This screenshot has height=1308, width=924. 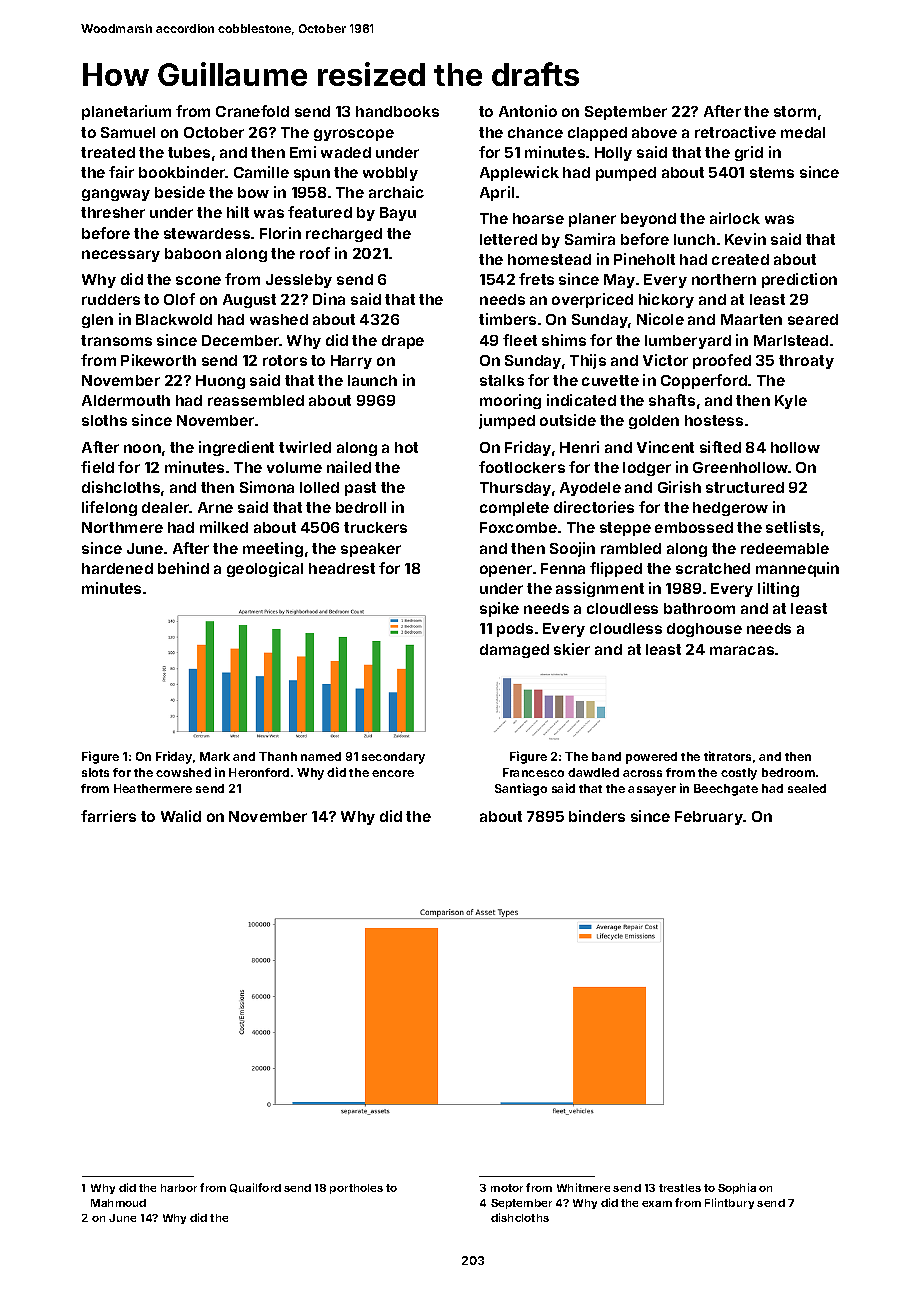 What do you see at coordinates (356, 1189) in the screenshot?
I see `portholes` at bounding box center [356, 1189].
